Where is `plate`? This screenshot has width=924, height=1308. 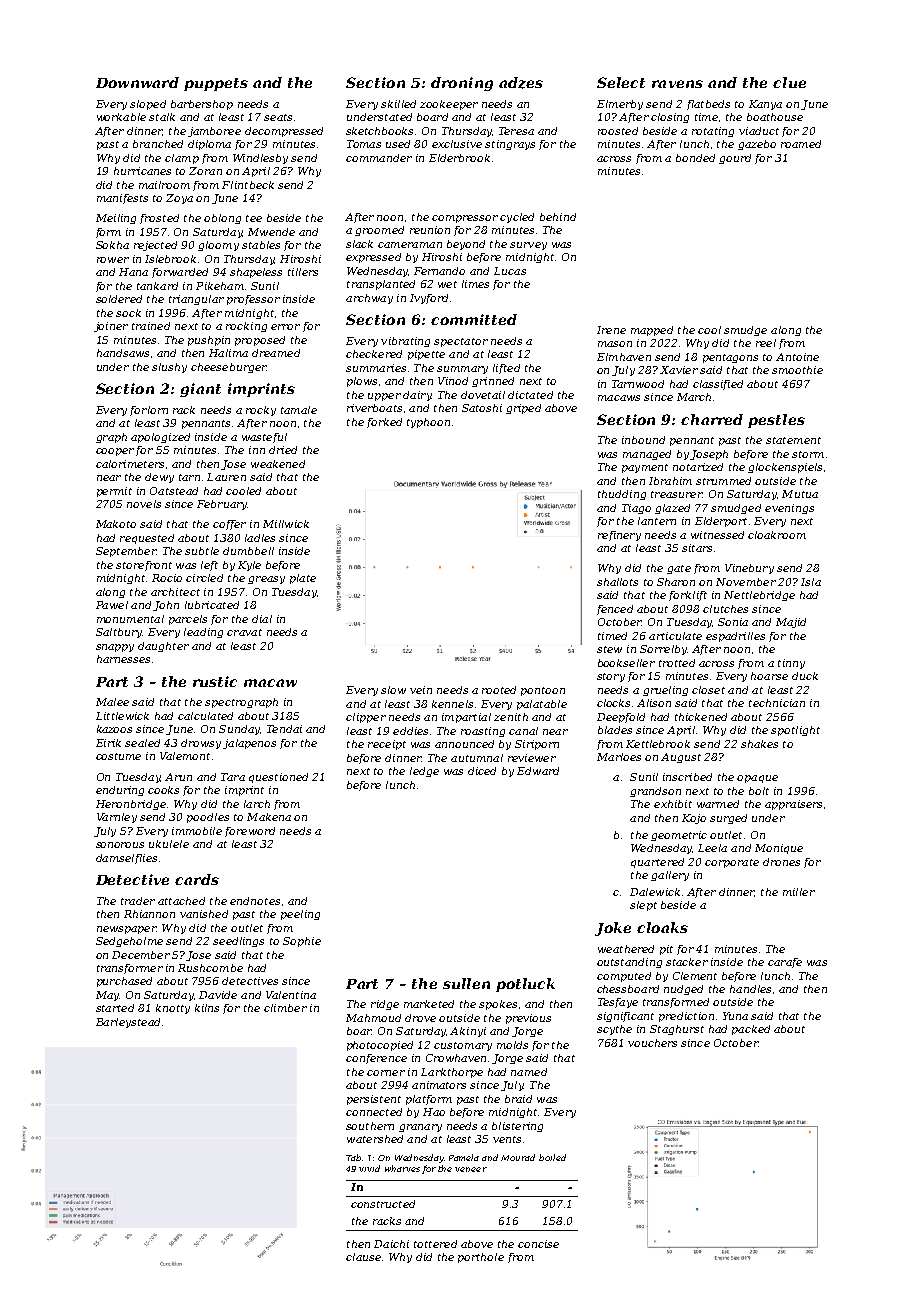 plate is located at coordinates (303, 579).
